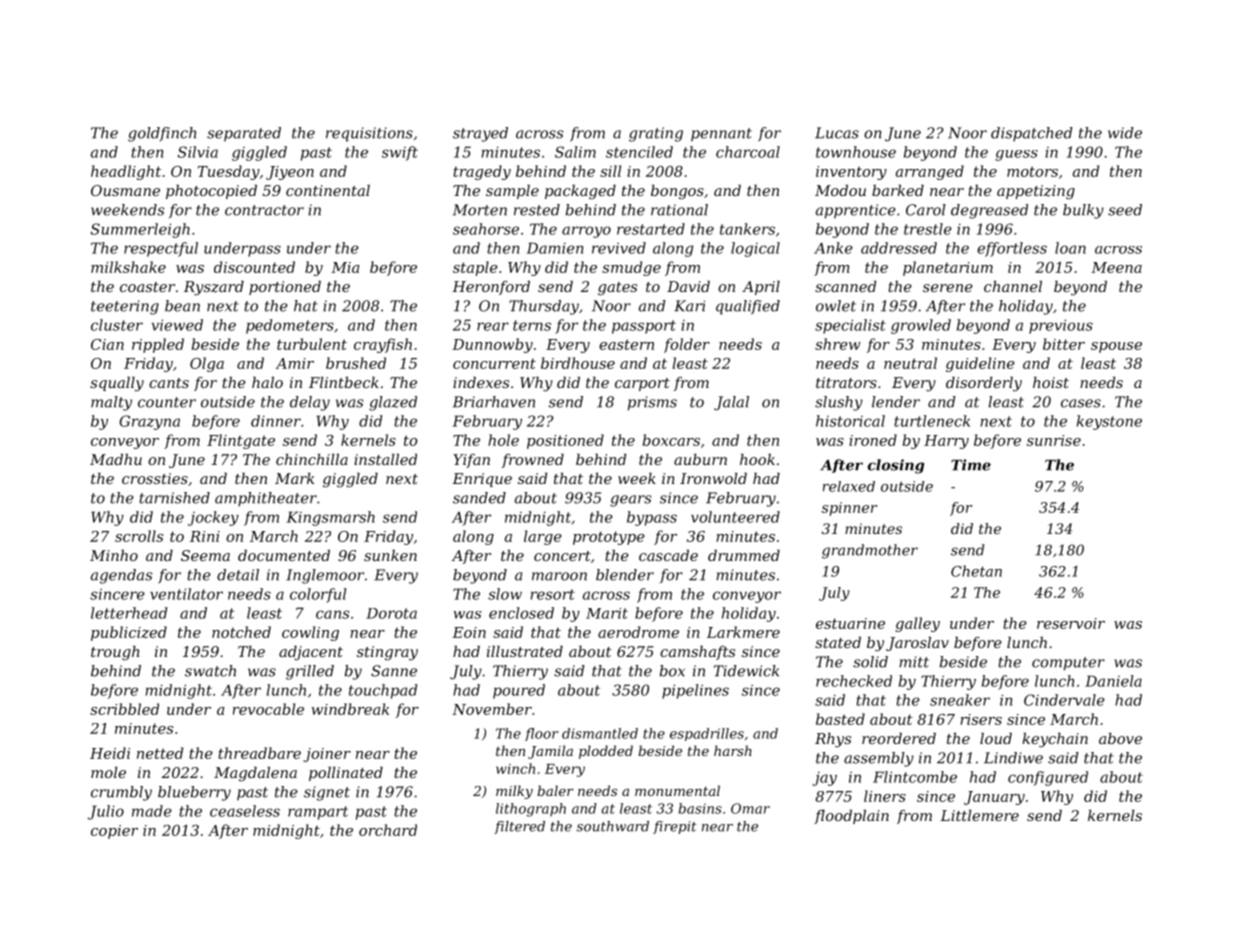 The width and height of the document is (1233, 952). I want to click on separated, so click(244, 134).
